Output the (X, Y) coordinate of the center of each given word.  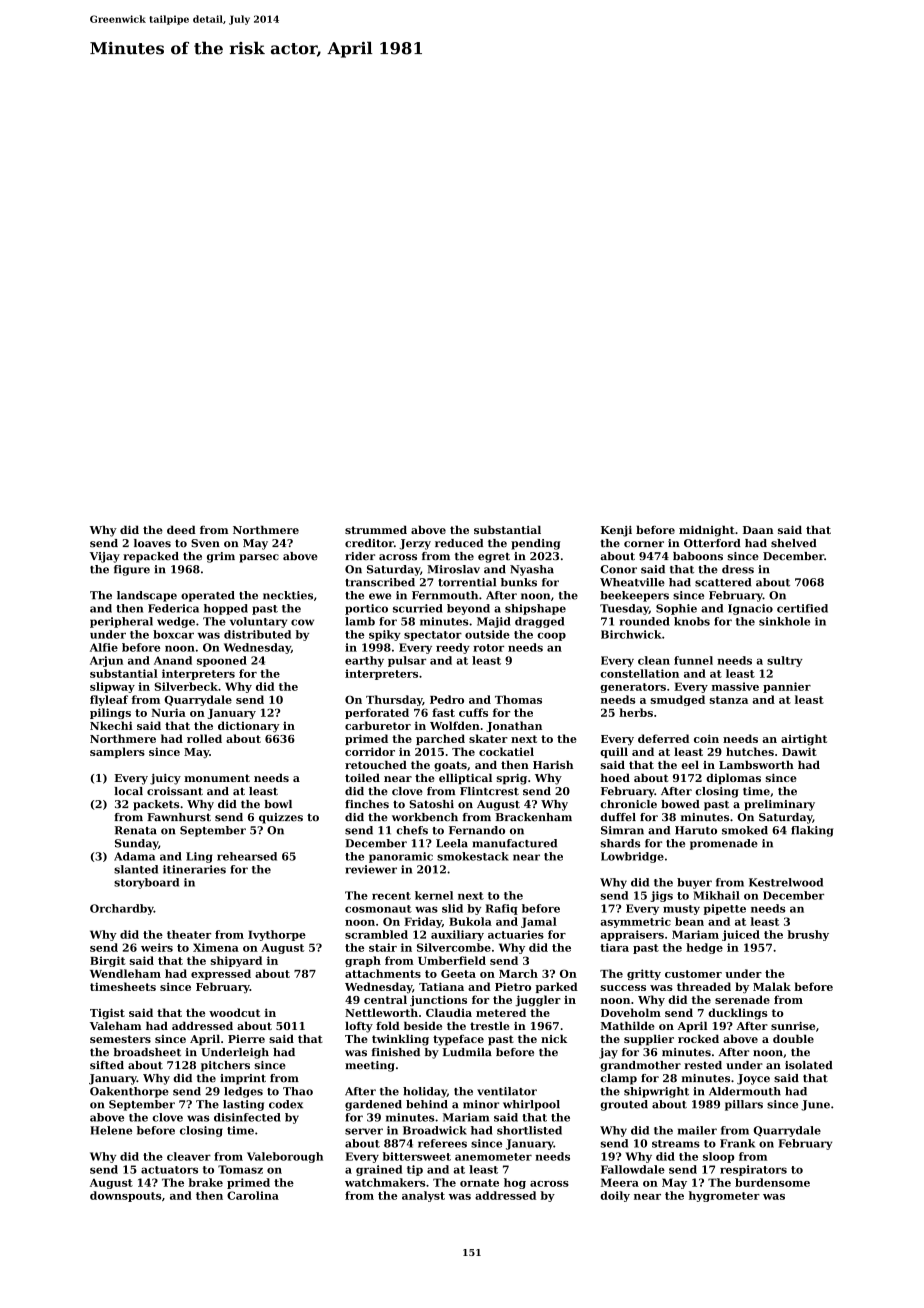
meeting (370, 1066)
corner (644, 544)
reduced (459, 543)
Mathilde (628, 1025)
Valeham (115, 1025)
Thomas (518, 699)
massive (735, 686)
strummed (376, 529)
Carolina (253, 1195)
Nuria (168, 712)
